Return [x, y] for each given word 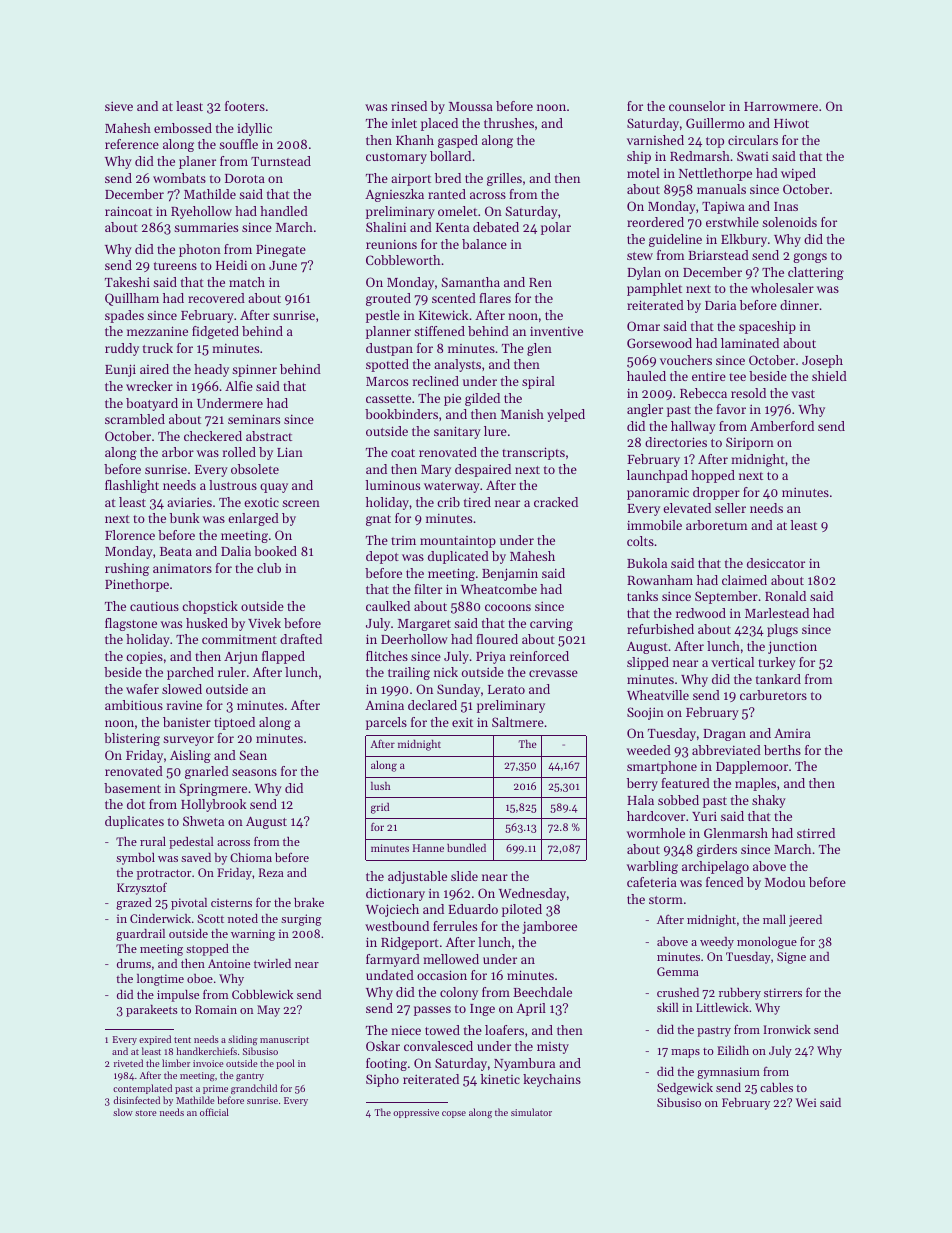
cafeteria [652, 882]
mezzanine [157, 331]
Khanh [415, 140]
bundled [466, 848]
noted [243, 918]
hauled [646, 376]
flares [495, 298]
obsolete [255, 469]
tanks [642, 596]
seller [730, 508]
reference [132, 144]
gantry [250, 1077]
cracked [556, 502]
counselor [697, 106]
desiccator [776, 563]
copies [144, 658]
